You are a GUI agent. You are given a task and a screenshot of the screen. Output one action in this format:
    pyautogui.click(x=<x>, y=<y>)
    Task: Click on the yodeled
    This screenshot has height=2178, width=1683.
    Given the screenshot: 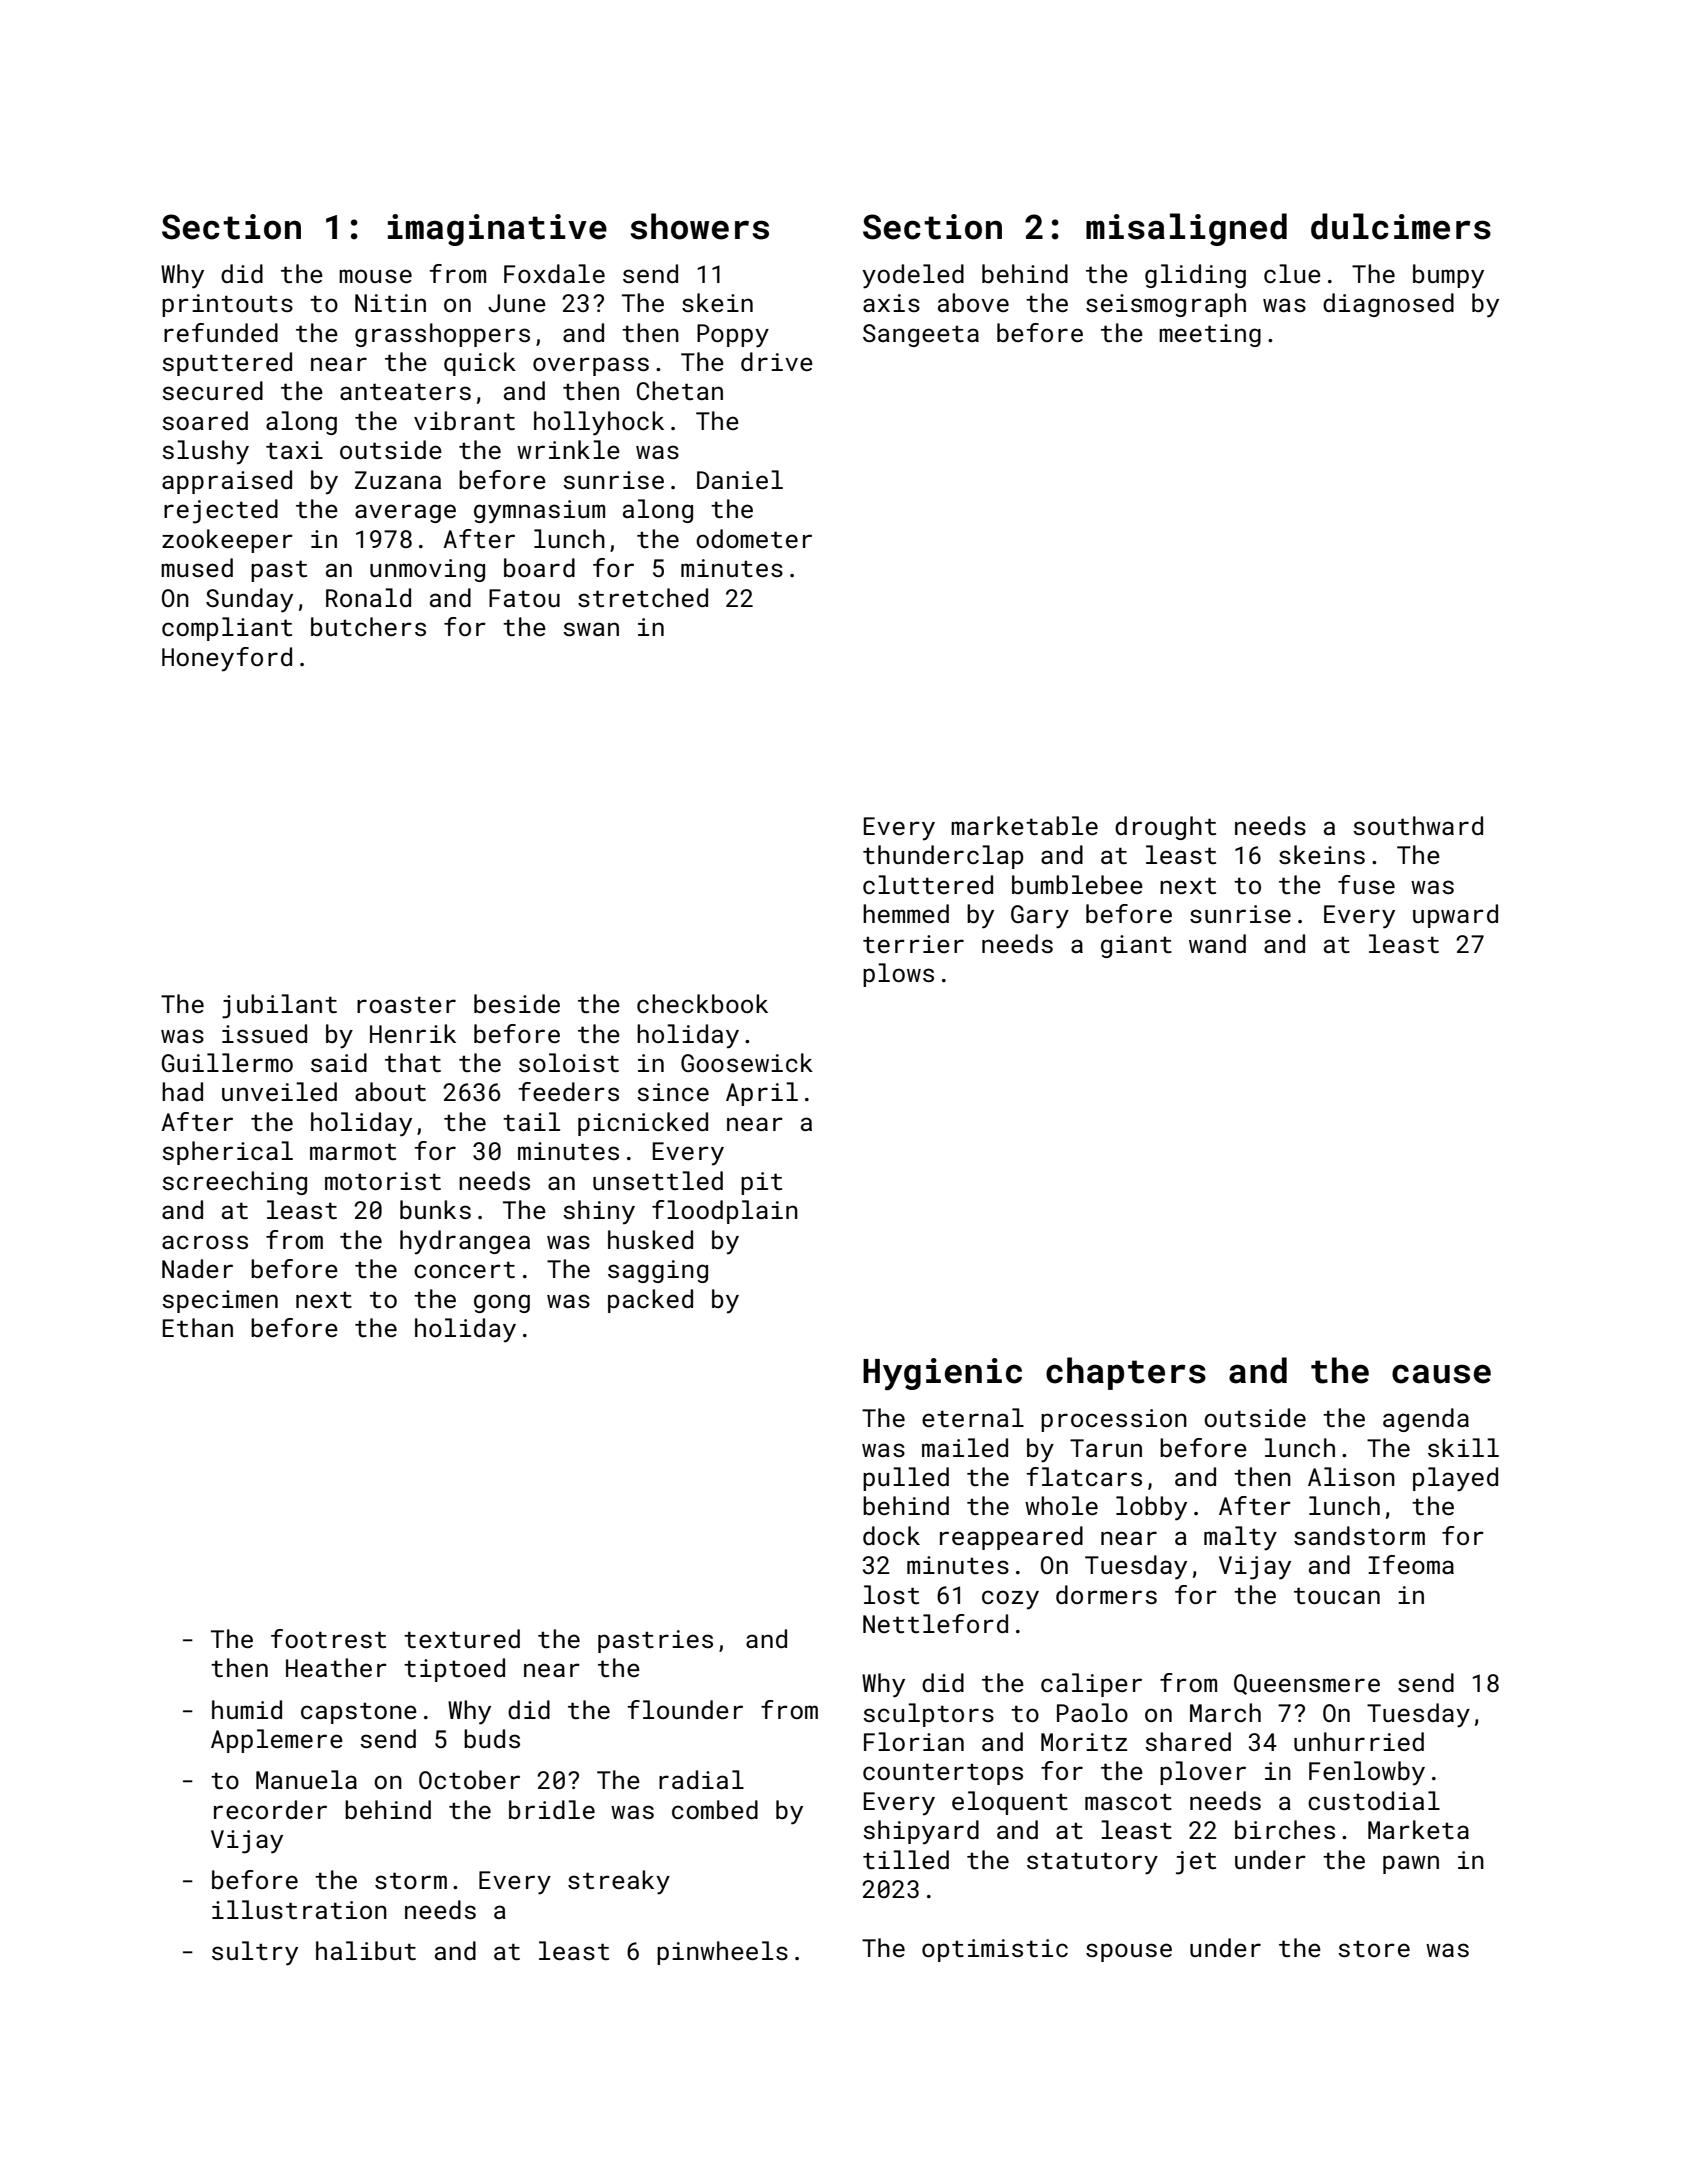 What is the action you would take?
    pyautogui.click(x=913, y=276)
